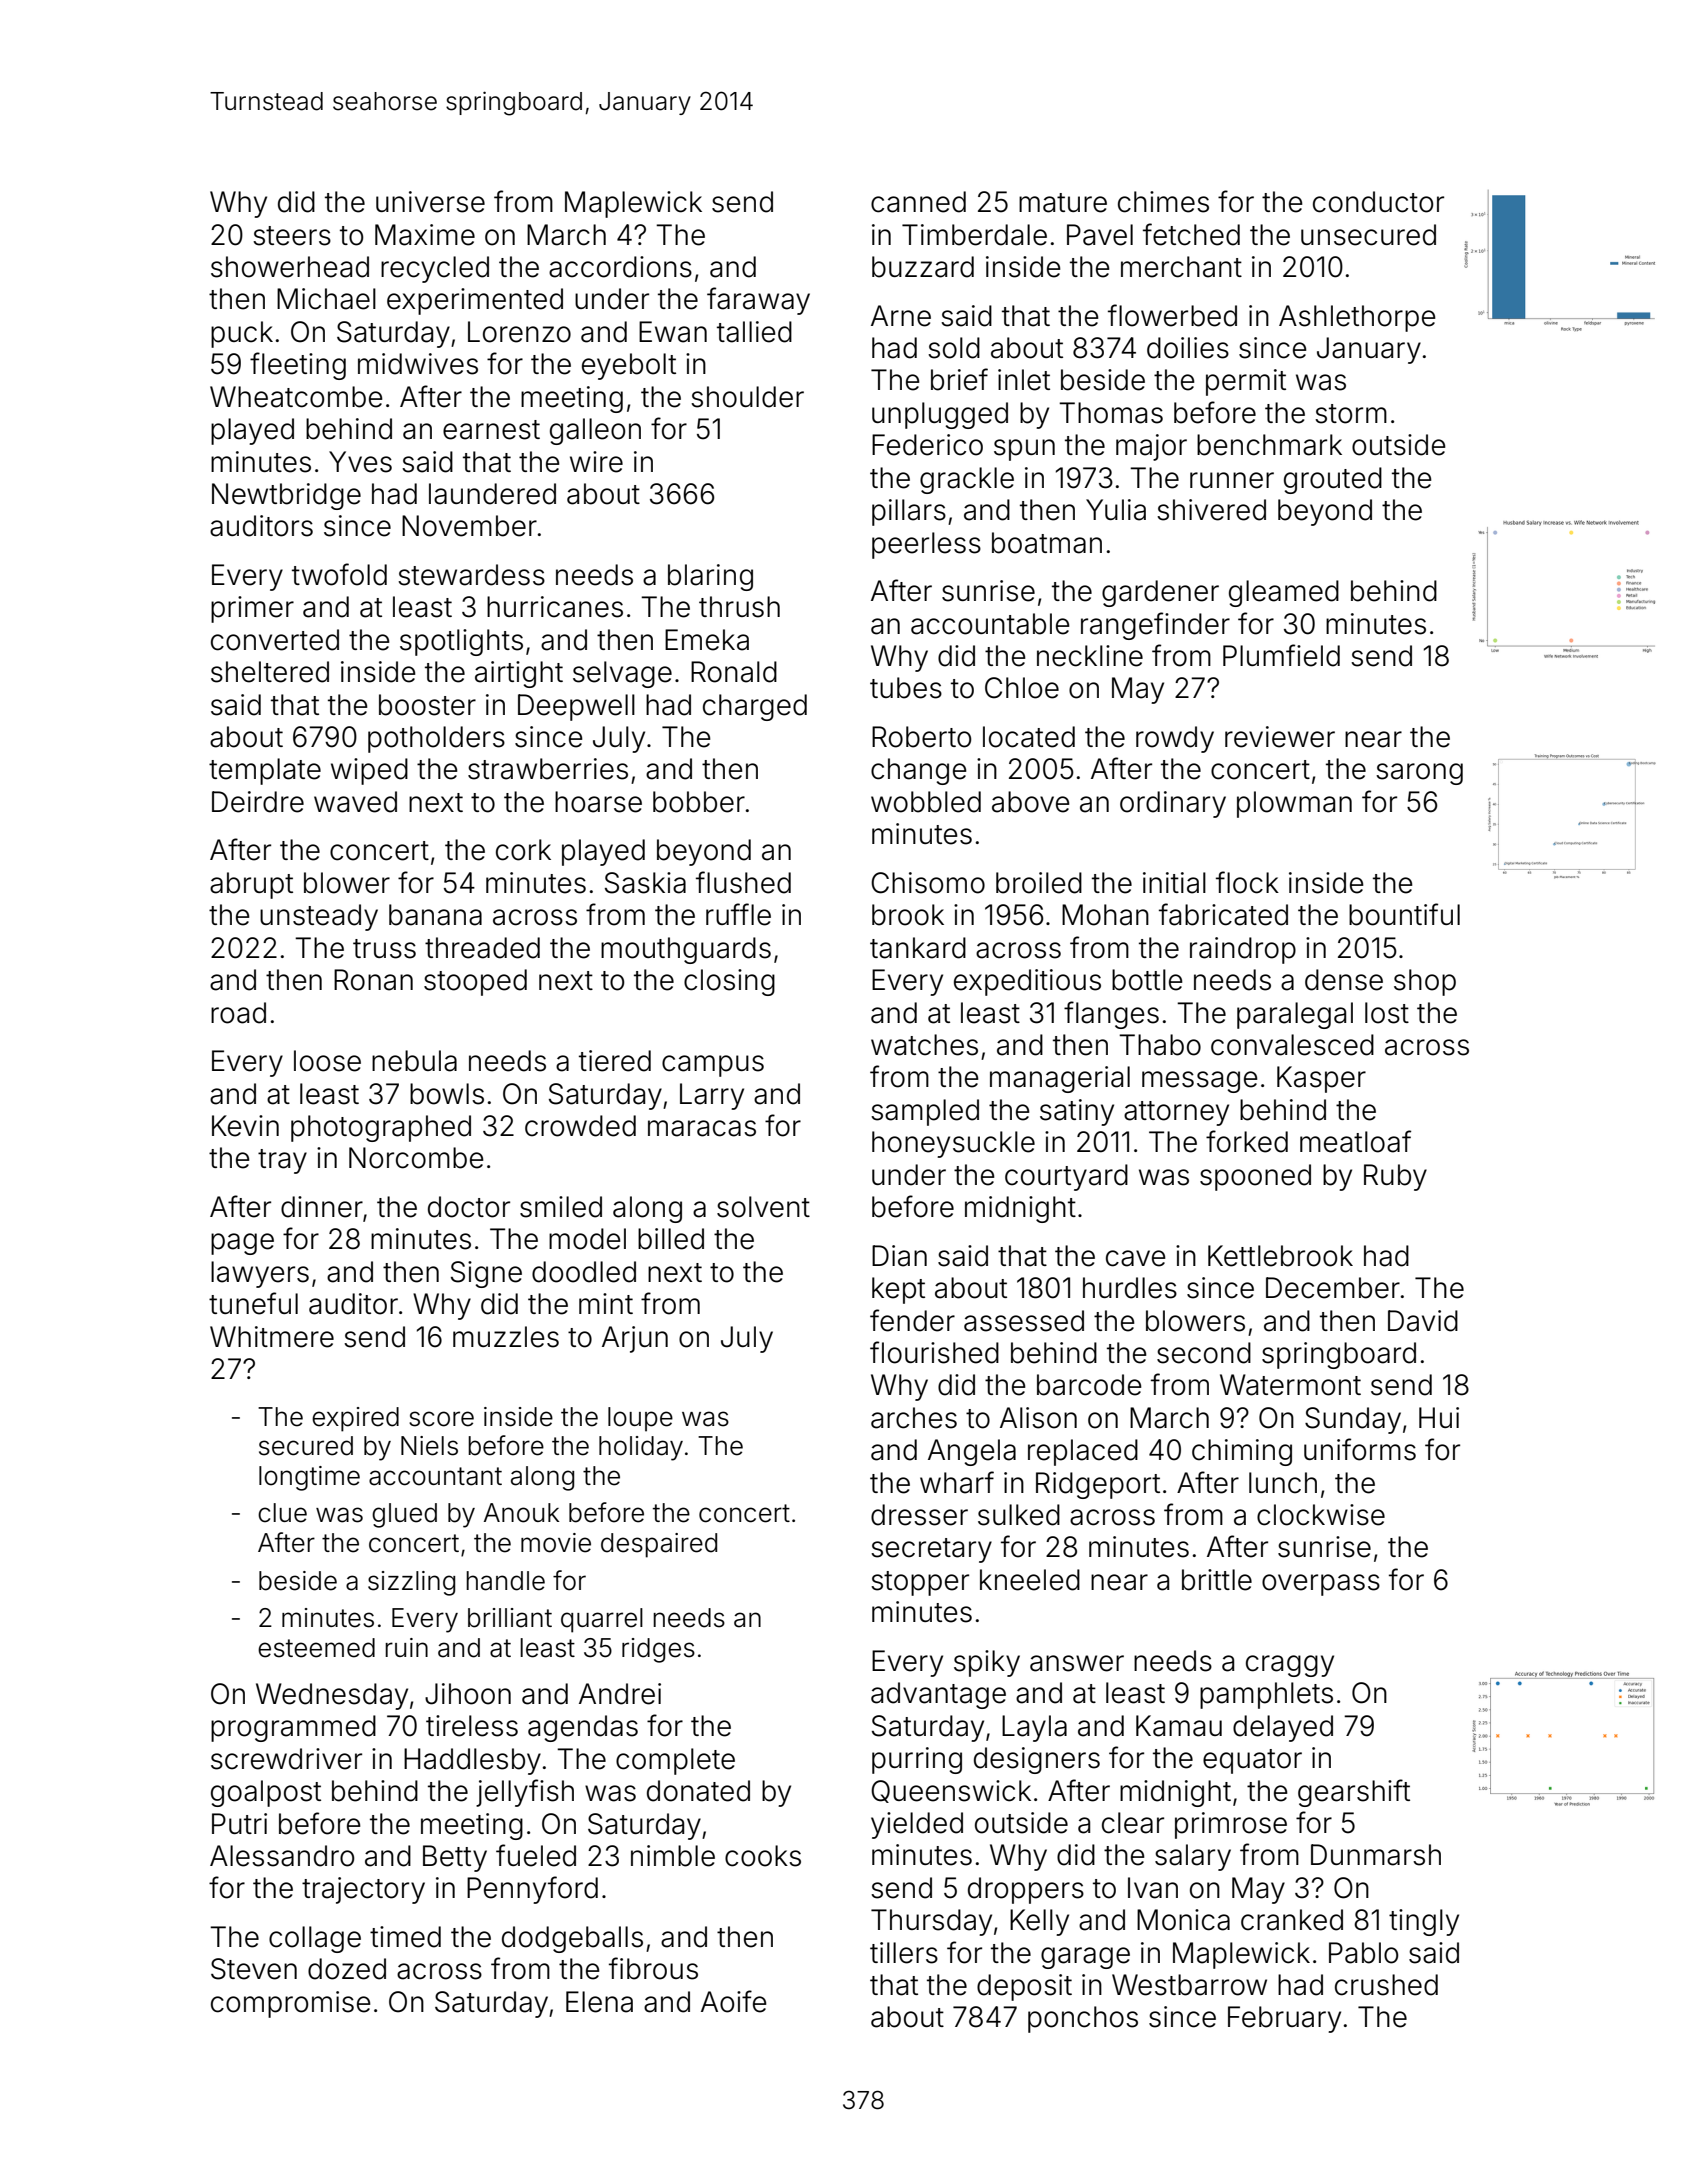  What do you see at coordinates (1060, 1079) in the page?
I see `managerial` at bounding box center [1060, 1079].
